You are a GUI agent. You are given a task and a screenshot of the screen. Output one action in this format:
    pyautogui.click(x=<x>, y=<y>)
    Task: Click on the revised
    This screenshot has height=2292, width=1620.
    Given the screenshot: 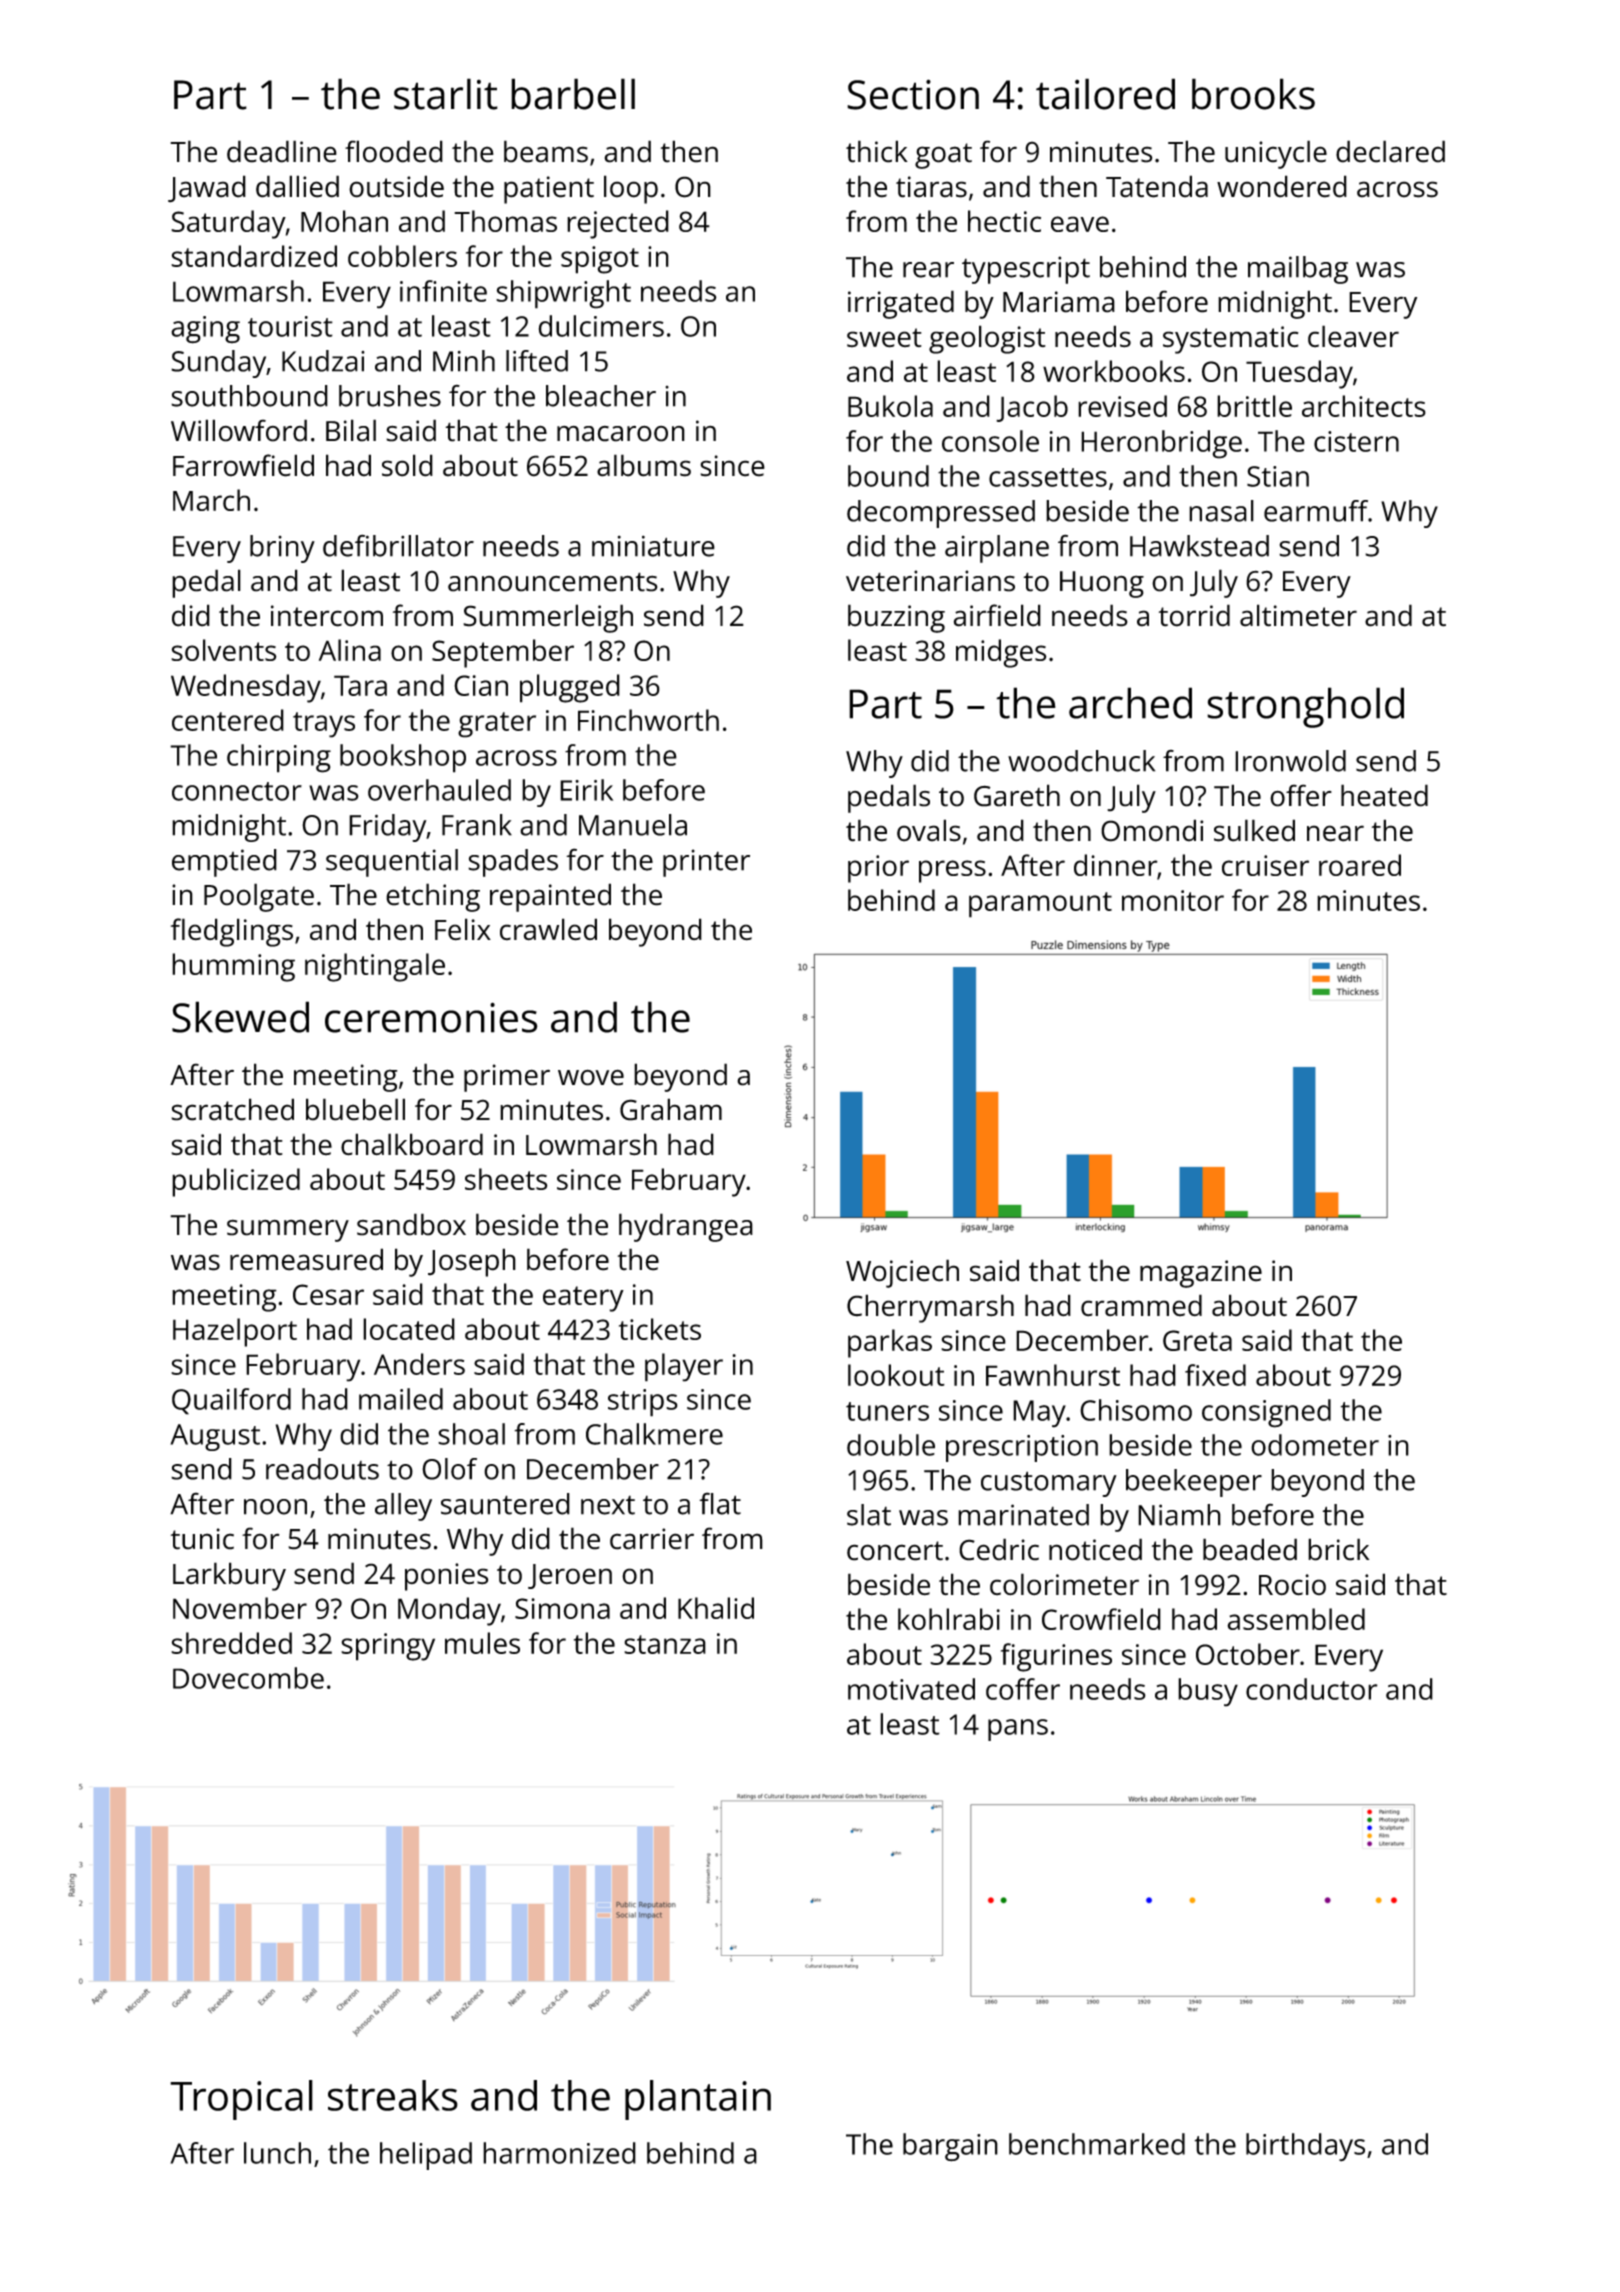 What is the action you would take?
    pyautogui.click(x=1122, y=406)
